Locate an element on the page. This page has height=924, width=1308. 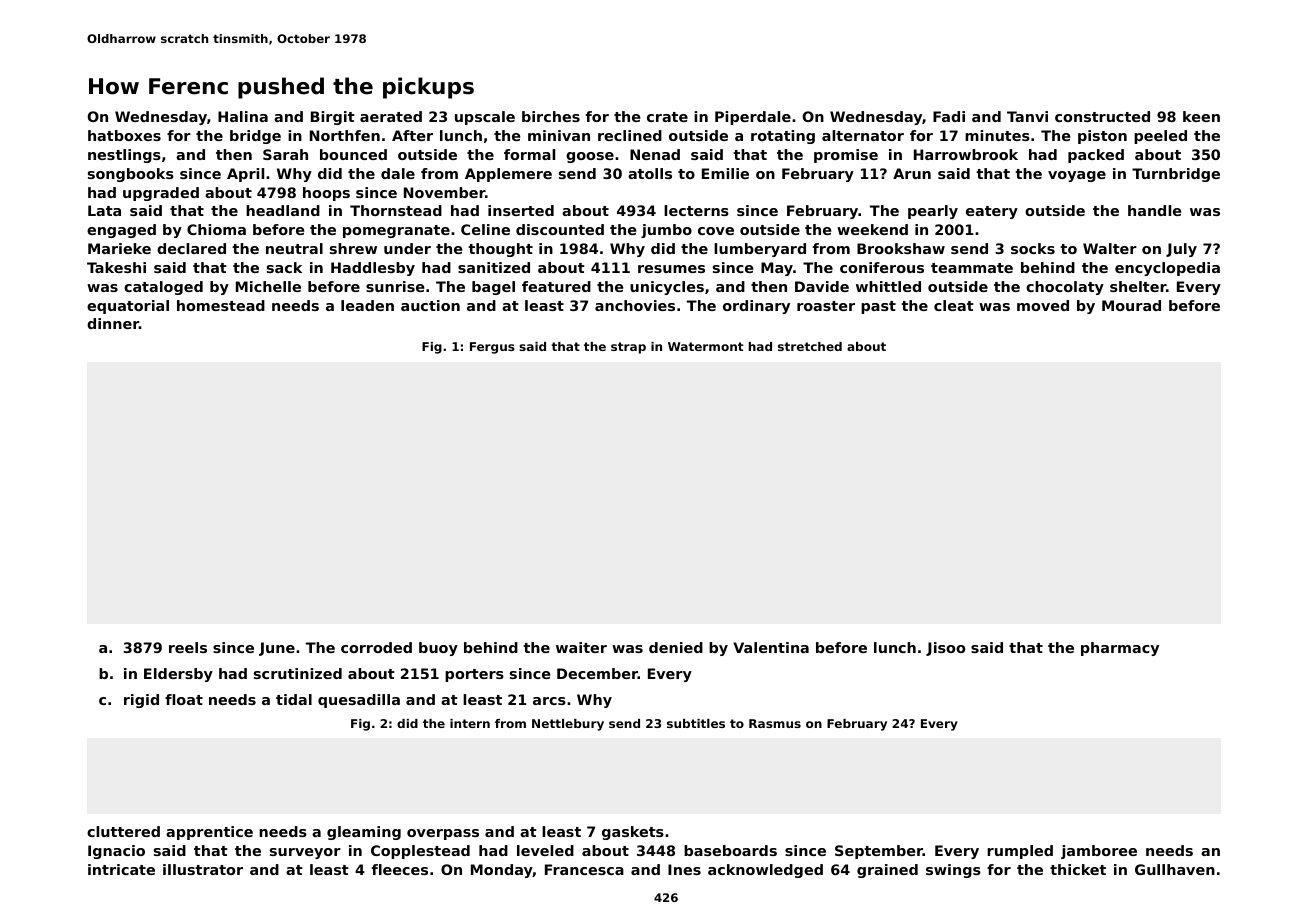
thought is located at coordinates (500, 250).
